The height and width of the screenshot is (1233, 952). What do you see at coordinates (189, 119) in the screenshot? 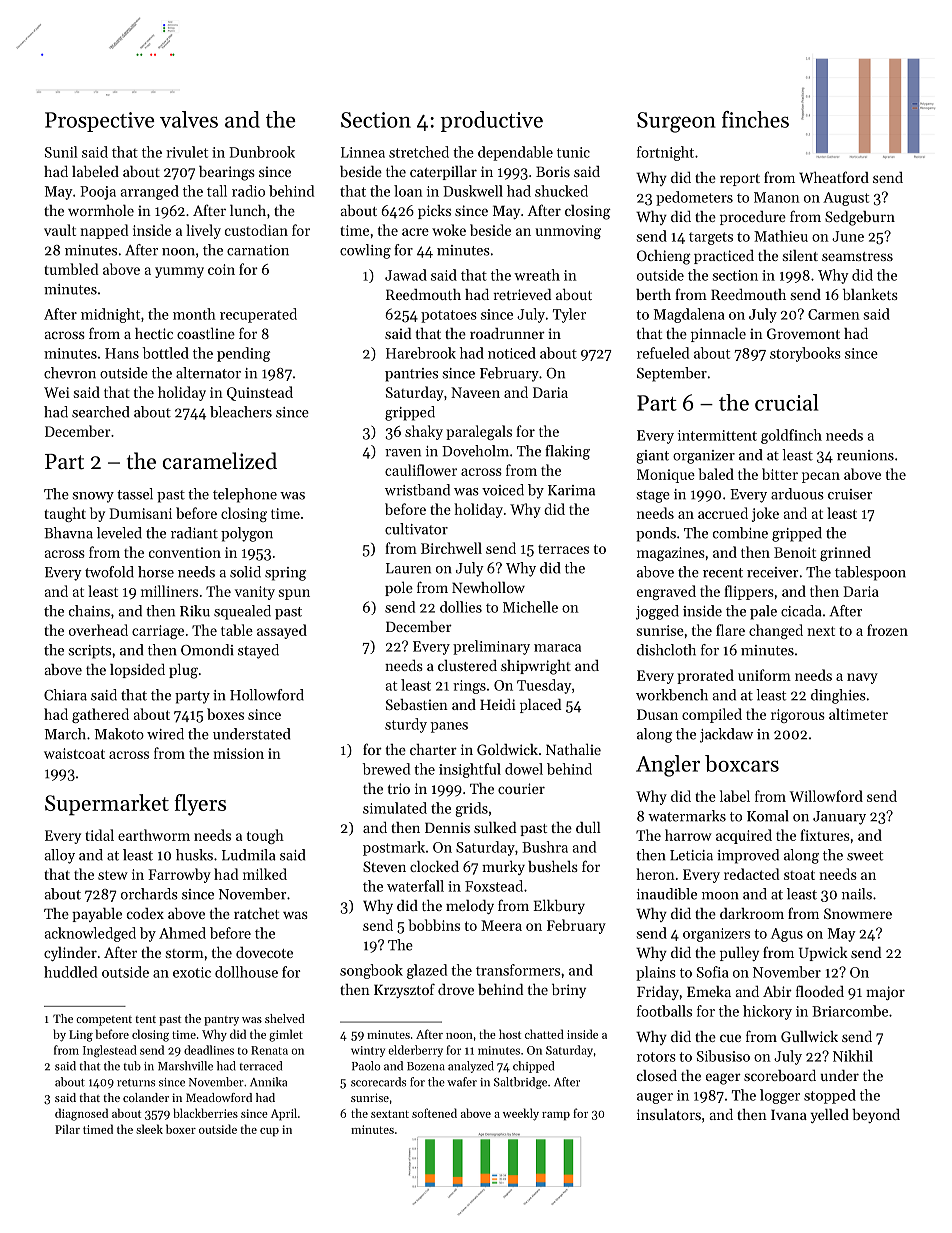
I see `valves` at bounding box center [189, 119].
